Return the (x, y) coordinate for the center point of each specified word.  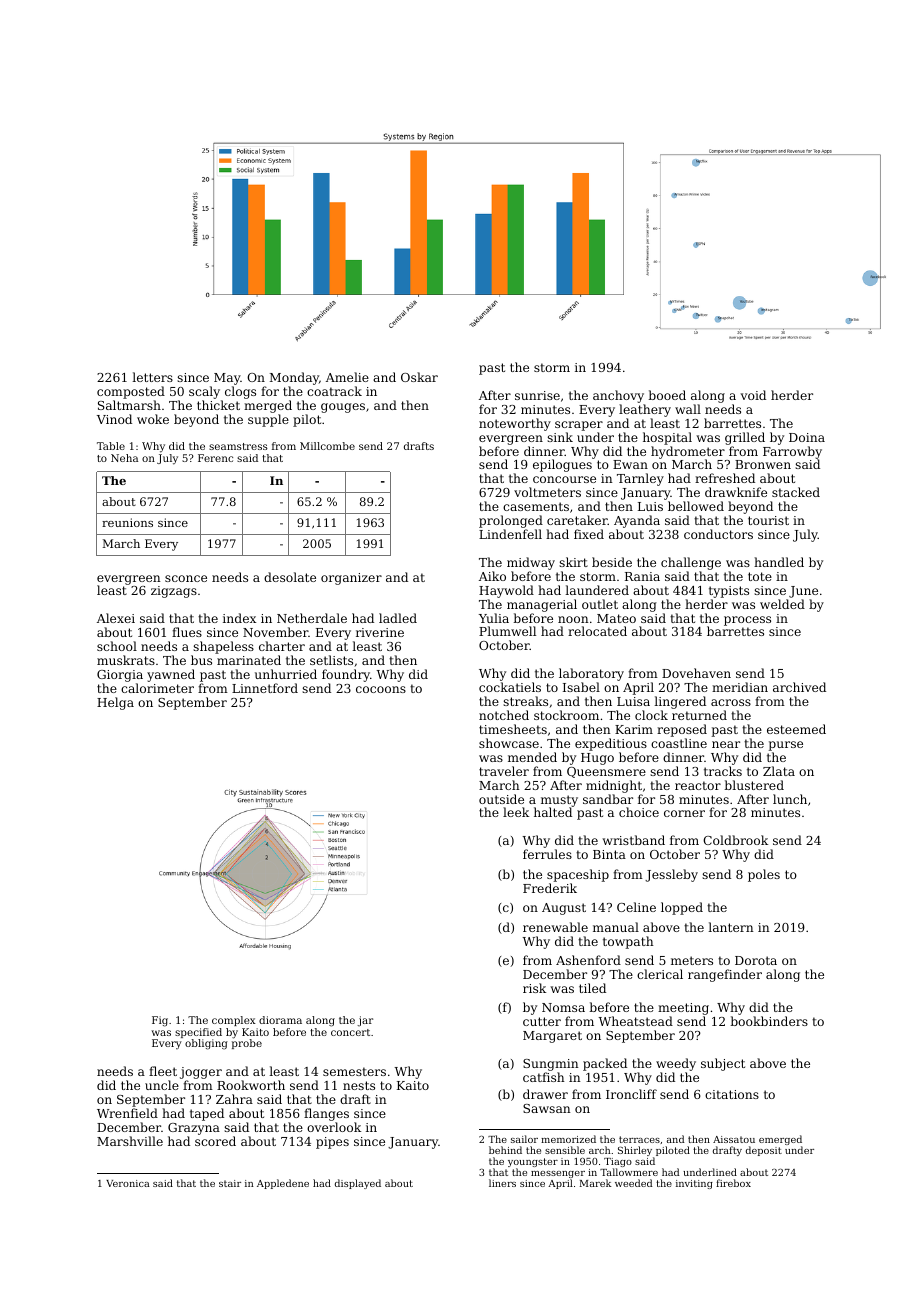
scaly (204, 392)
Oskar (419, 377)
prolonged (511, 521)
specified (198, 1033)
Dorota (756, 960)
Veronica (128, 1183)
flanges (326, 1114)
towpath (628, 942)
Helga (115, 703)
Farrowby (792, 453)
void (753, 395)
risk (534, 988)
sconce (186, 578)
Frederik (550, 888)
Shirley (636, 1152)
